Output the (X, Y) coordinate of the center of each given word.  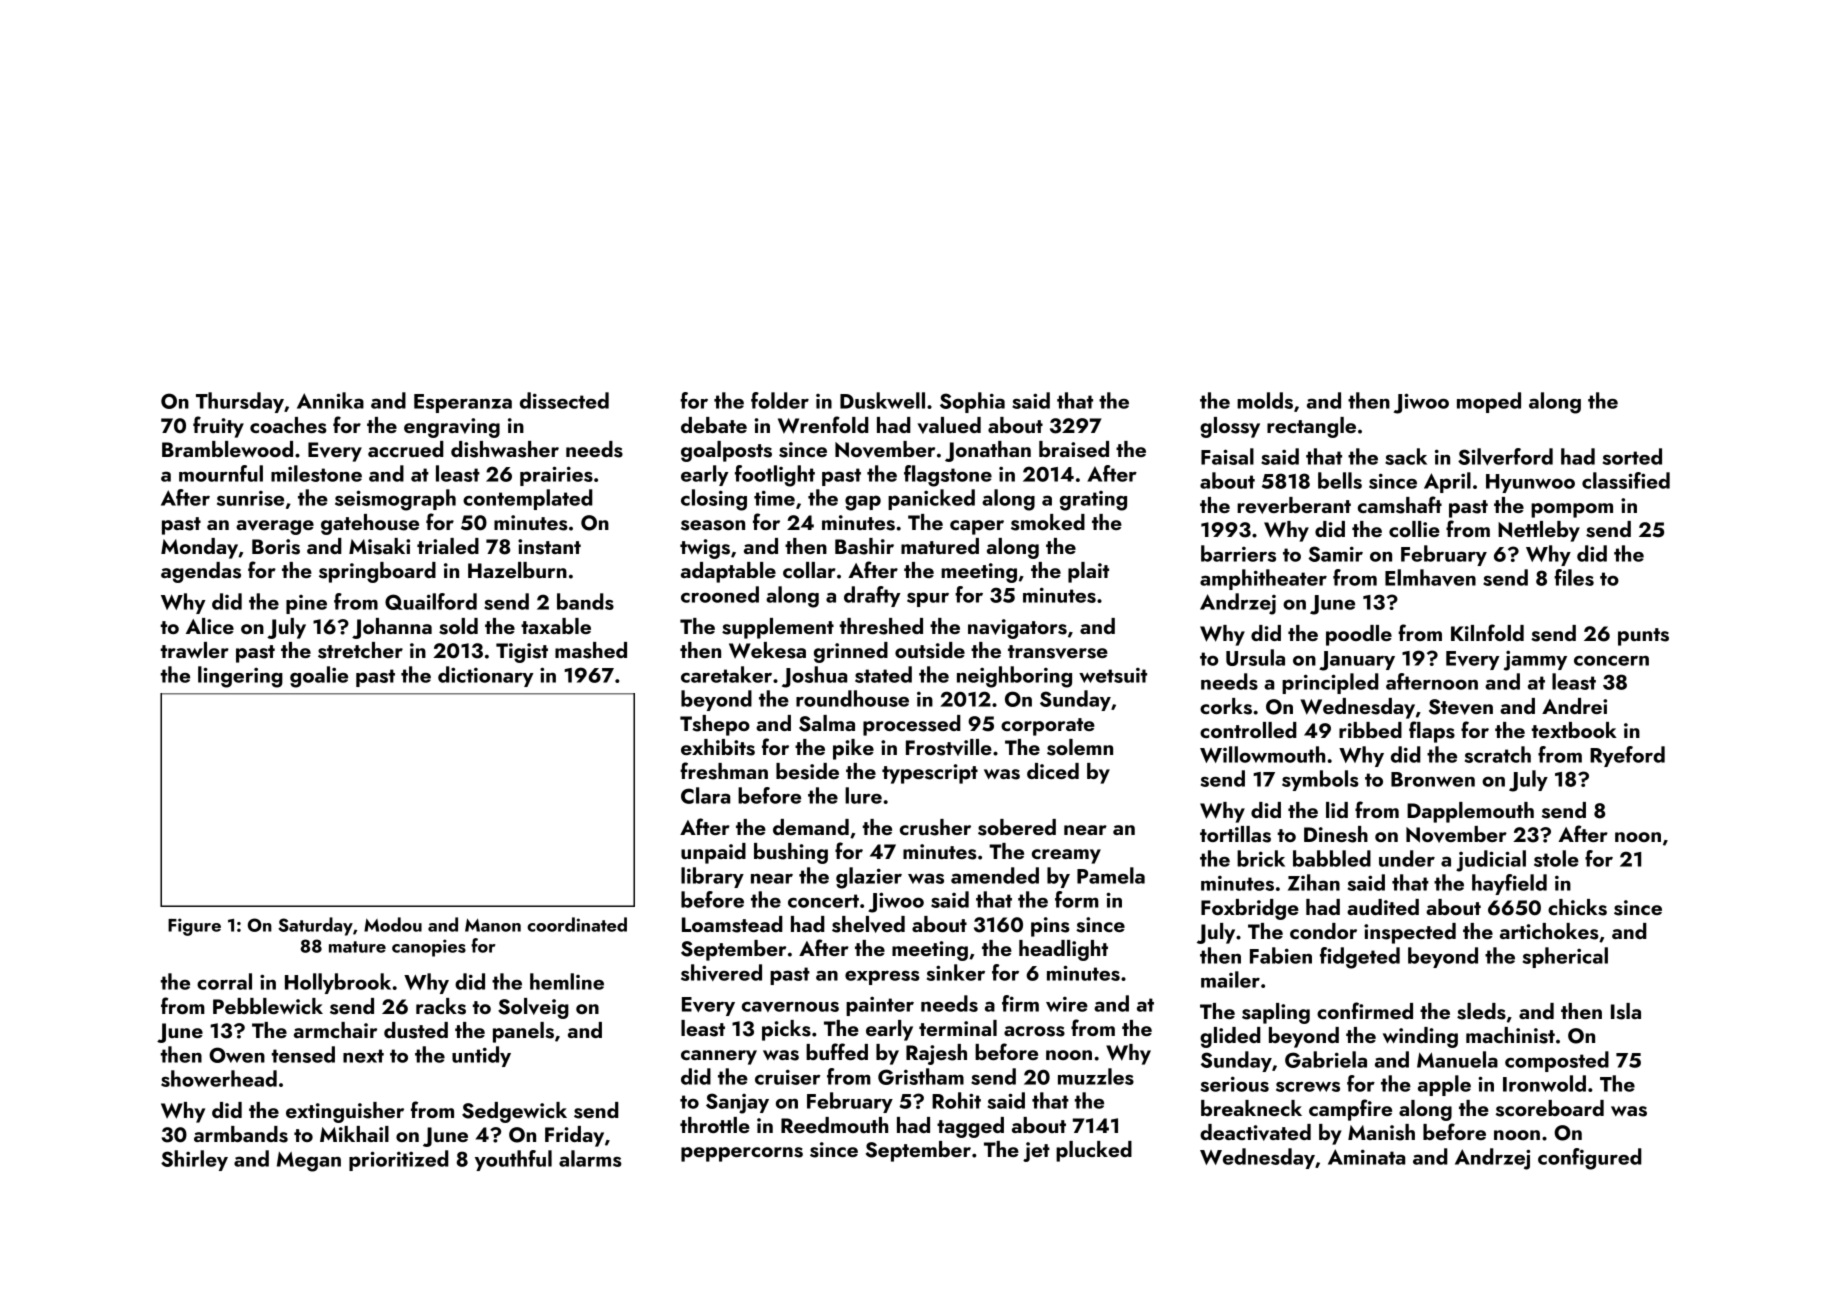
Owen (237, 1055)
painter (880, 1006)
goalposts (726, 451)
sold (458, 626)
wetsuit (1113, 675)
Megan (309, 1162)
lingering (240, 677)
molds (1265, 400)
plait (1088, 572)
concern (1611, 660)
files (1574, 577)
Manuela (1457, 1059)
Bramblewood (227, 449)
